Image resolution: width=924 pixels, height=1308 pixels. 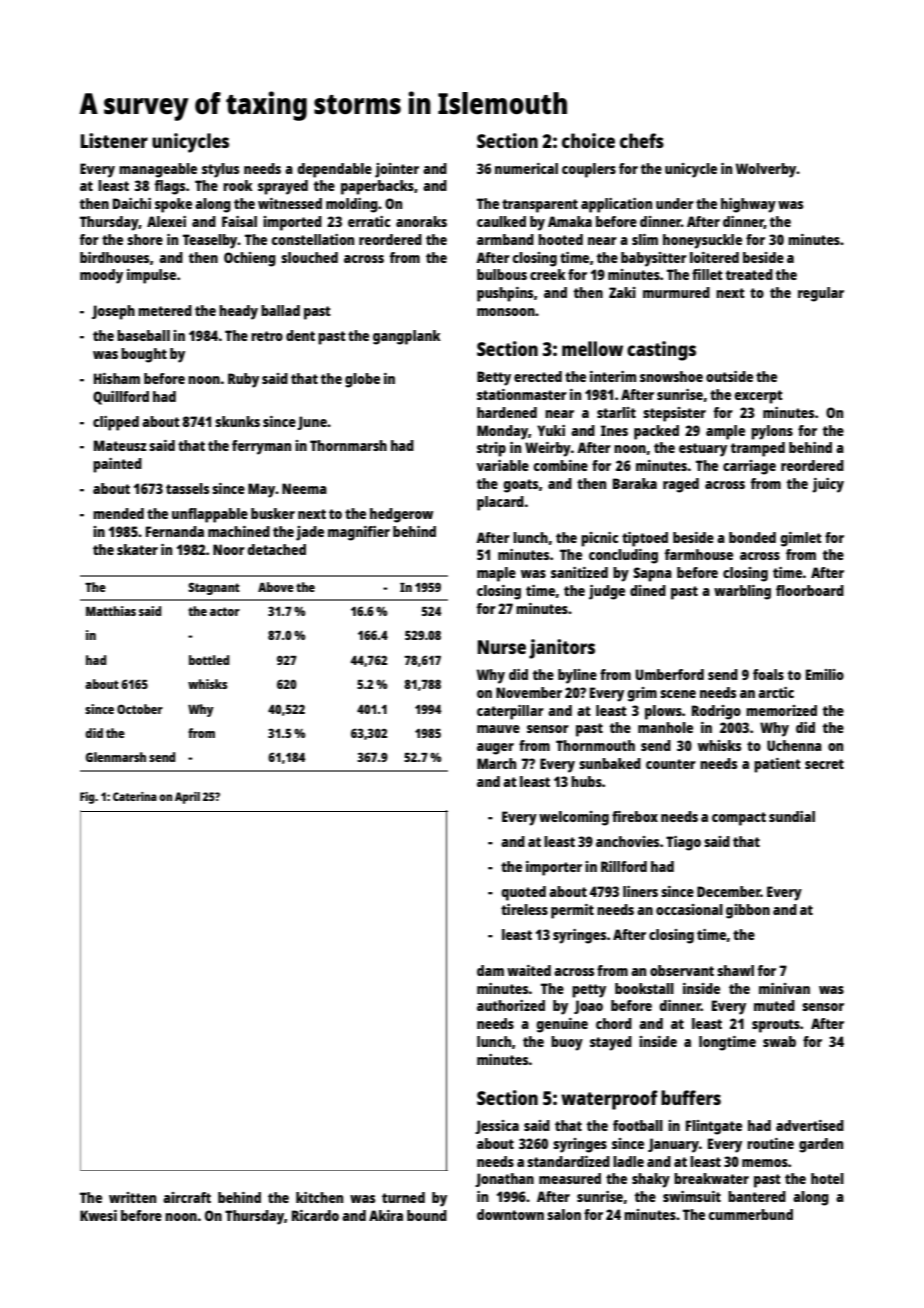 I want to click on warbling, so click(x=742, y=592).
